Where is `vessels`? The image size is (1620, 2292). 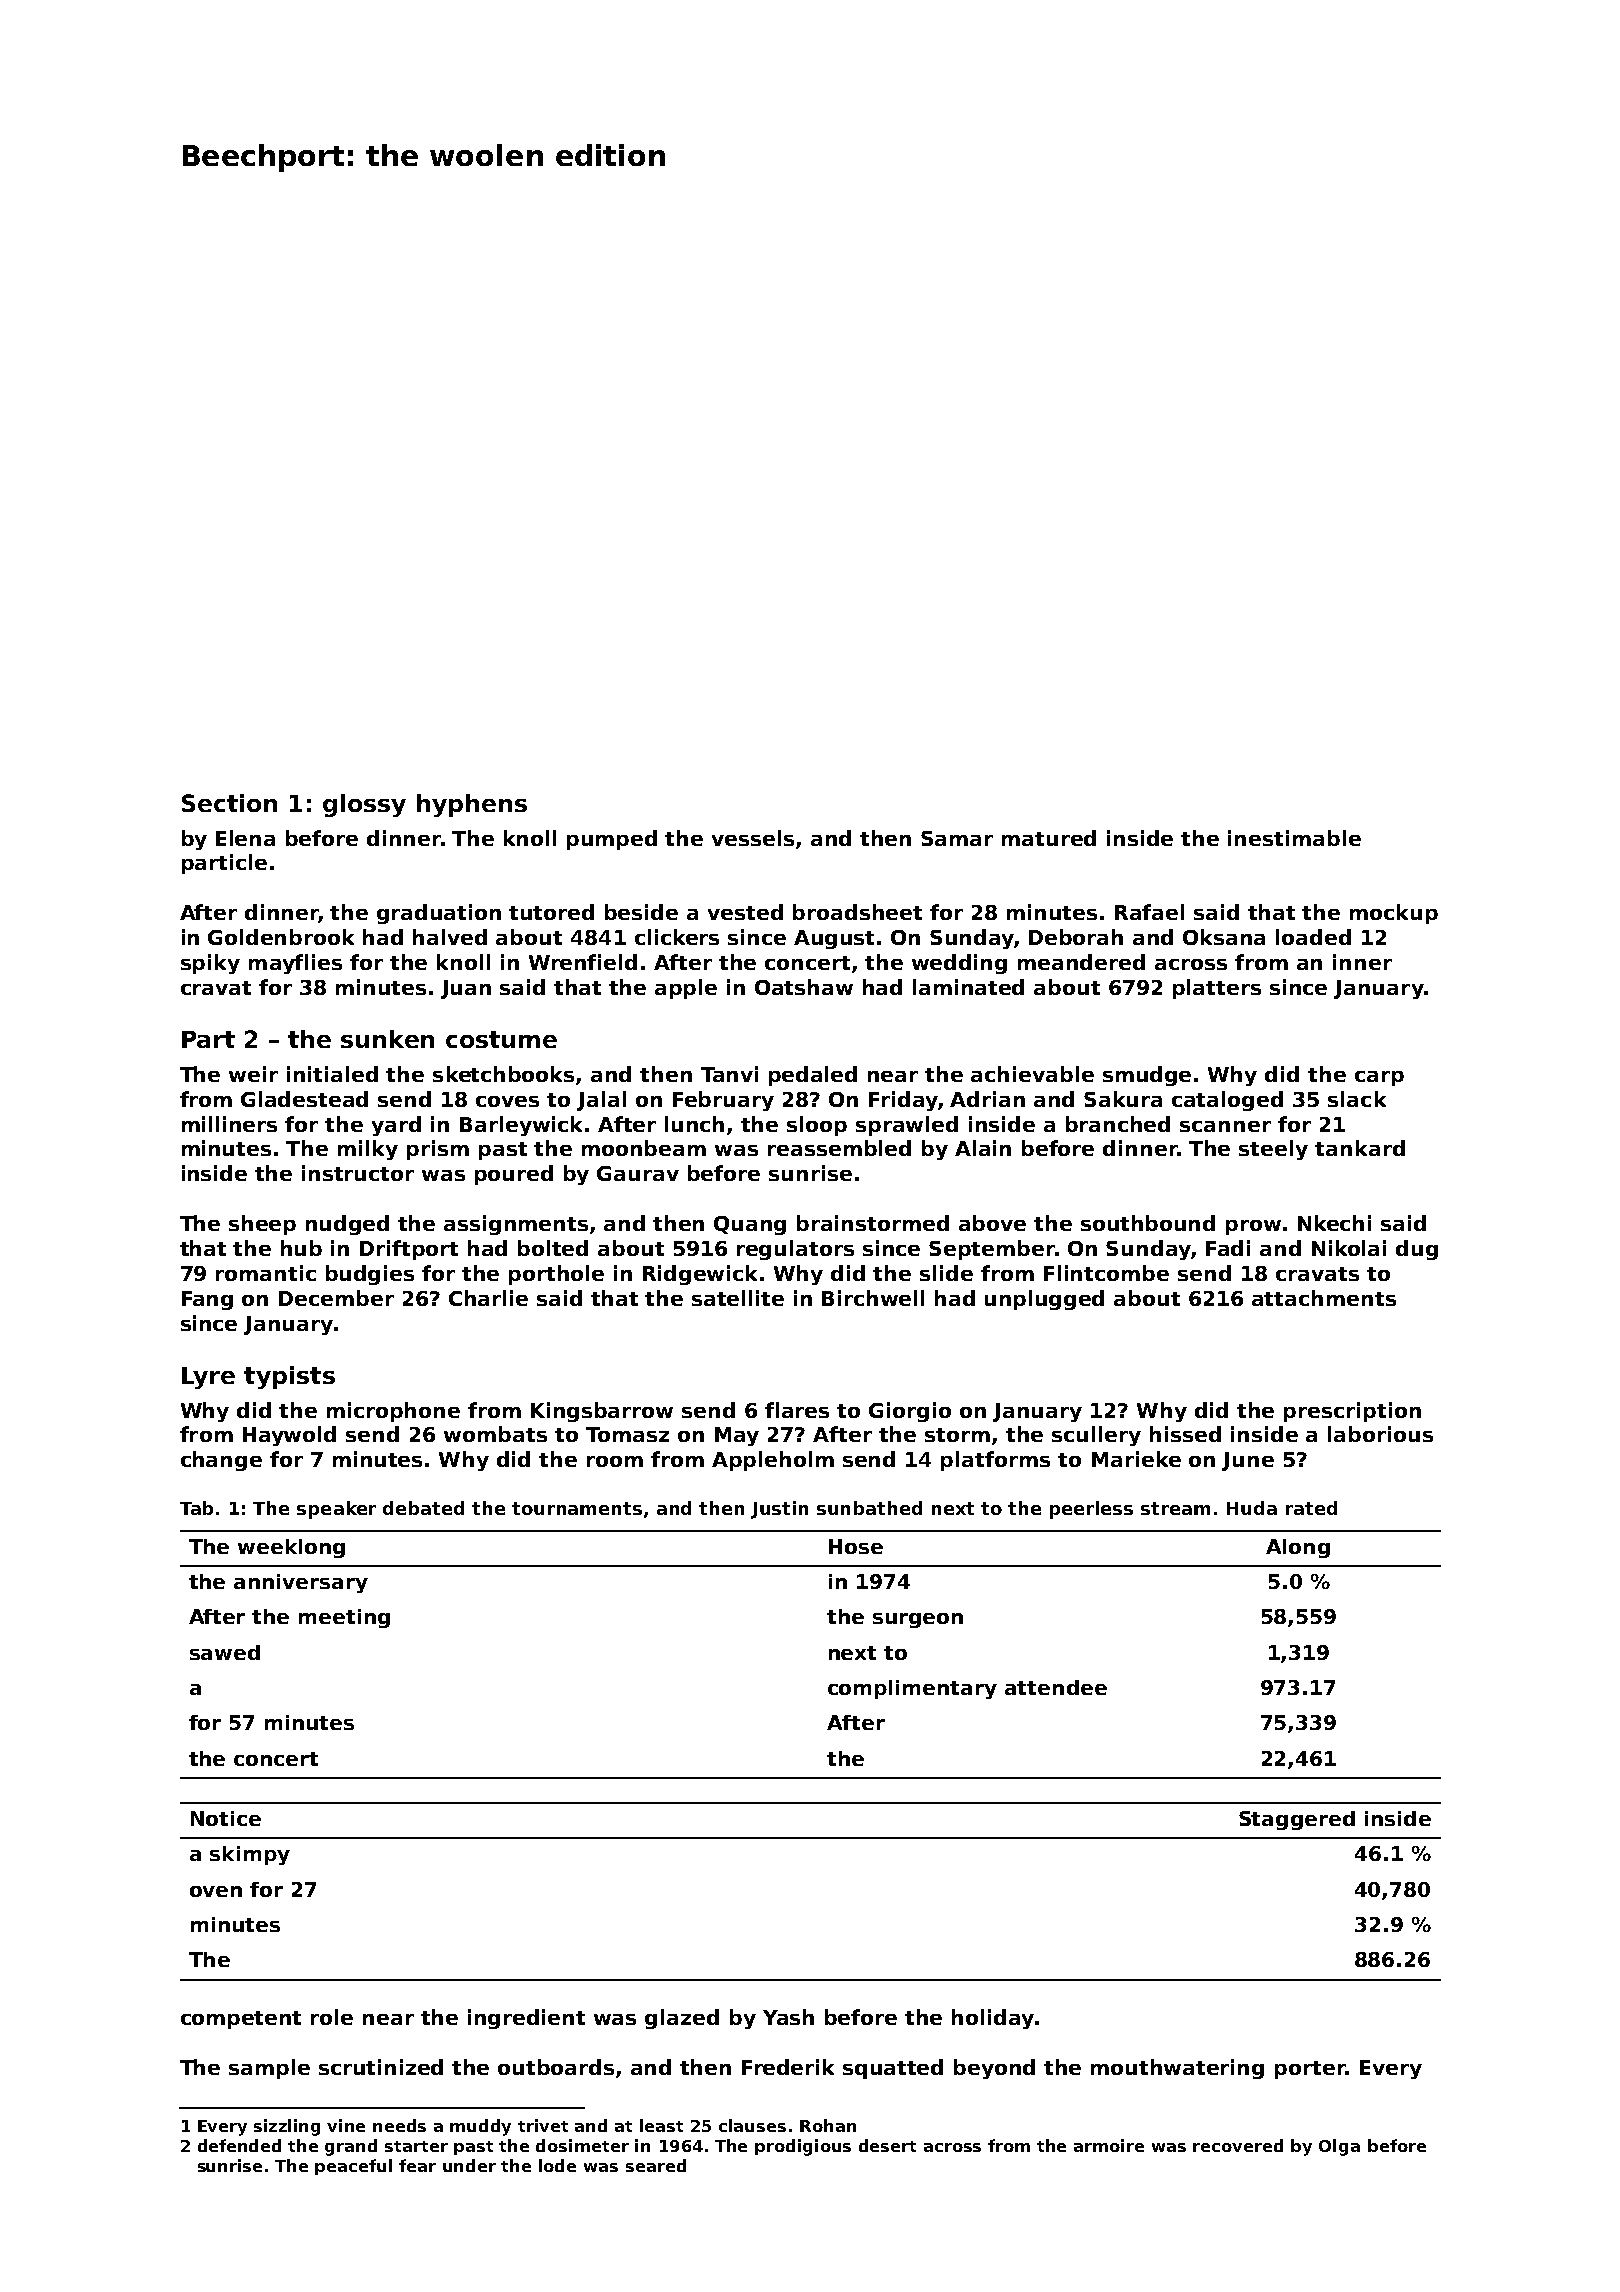 vessels is located at coordinates (753, 838).
